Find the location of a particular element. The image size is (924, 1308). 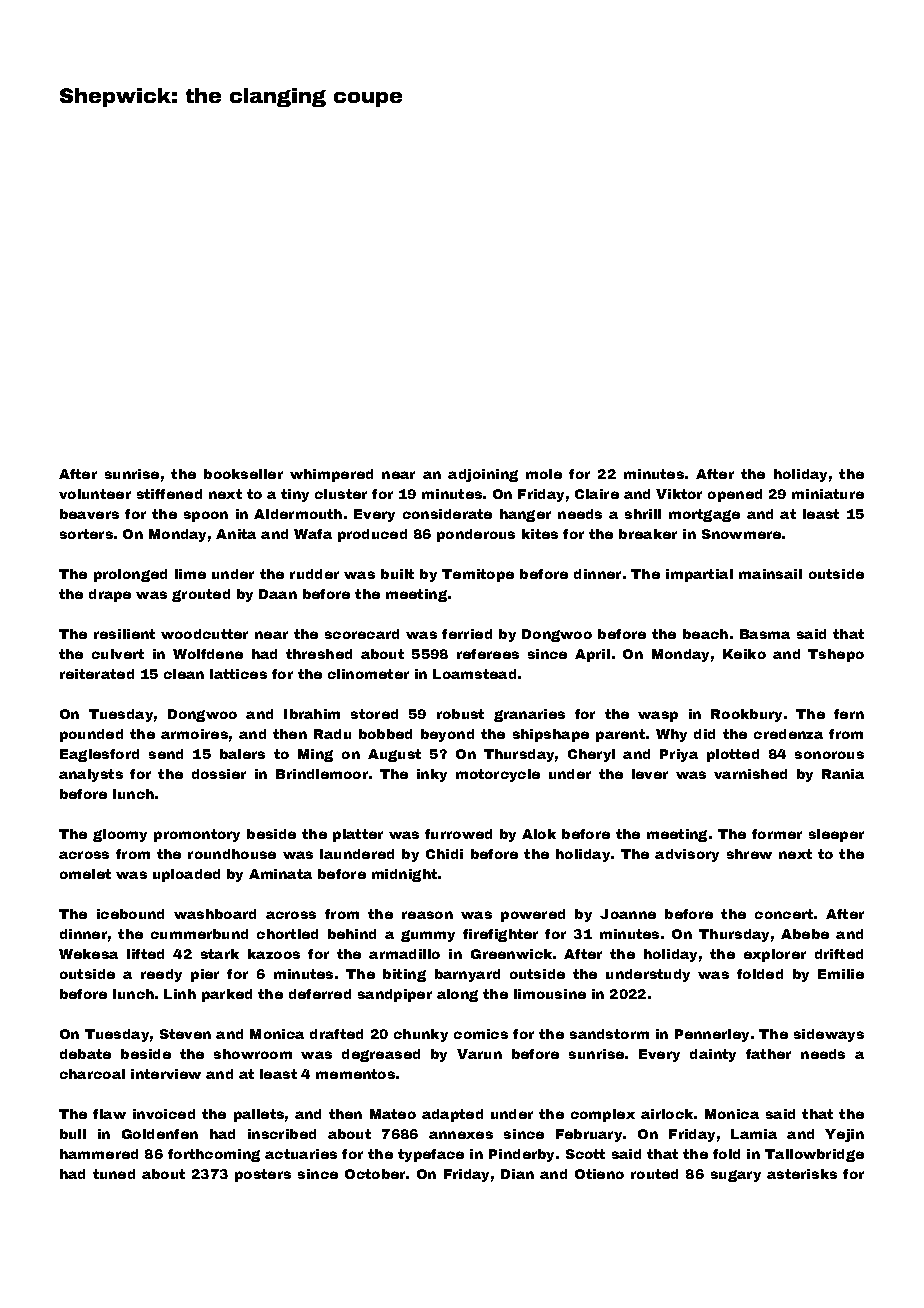

sideways is located at coordinates (829, 1035).
